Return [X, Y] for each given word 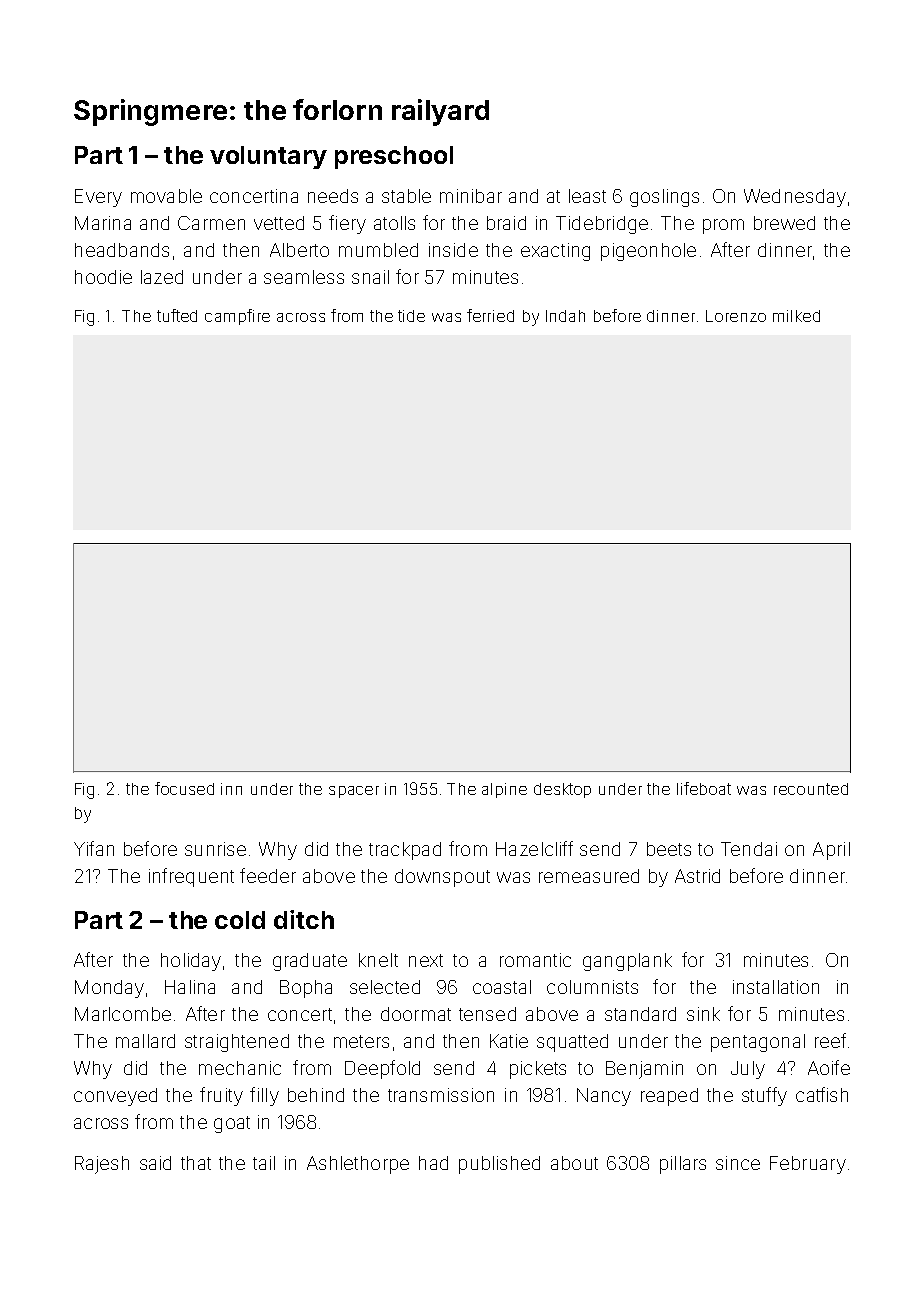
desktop [562, 790]
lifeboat [704, 788]
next [426, 960]
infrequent [191, 877]
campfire [237, 317]
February [808, 1165]
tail [264, 1163]
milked [796, 316]
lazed [162, 277]
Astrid [697, 876]
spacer [354, 792]
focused [184, 788]
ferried [490, 315]
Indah [565, 316]
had [433, 1163]
